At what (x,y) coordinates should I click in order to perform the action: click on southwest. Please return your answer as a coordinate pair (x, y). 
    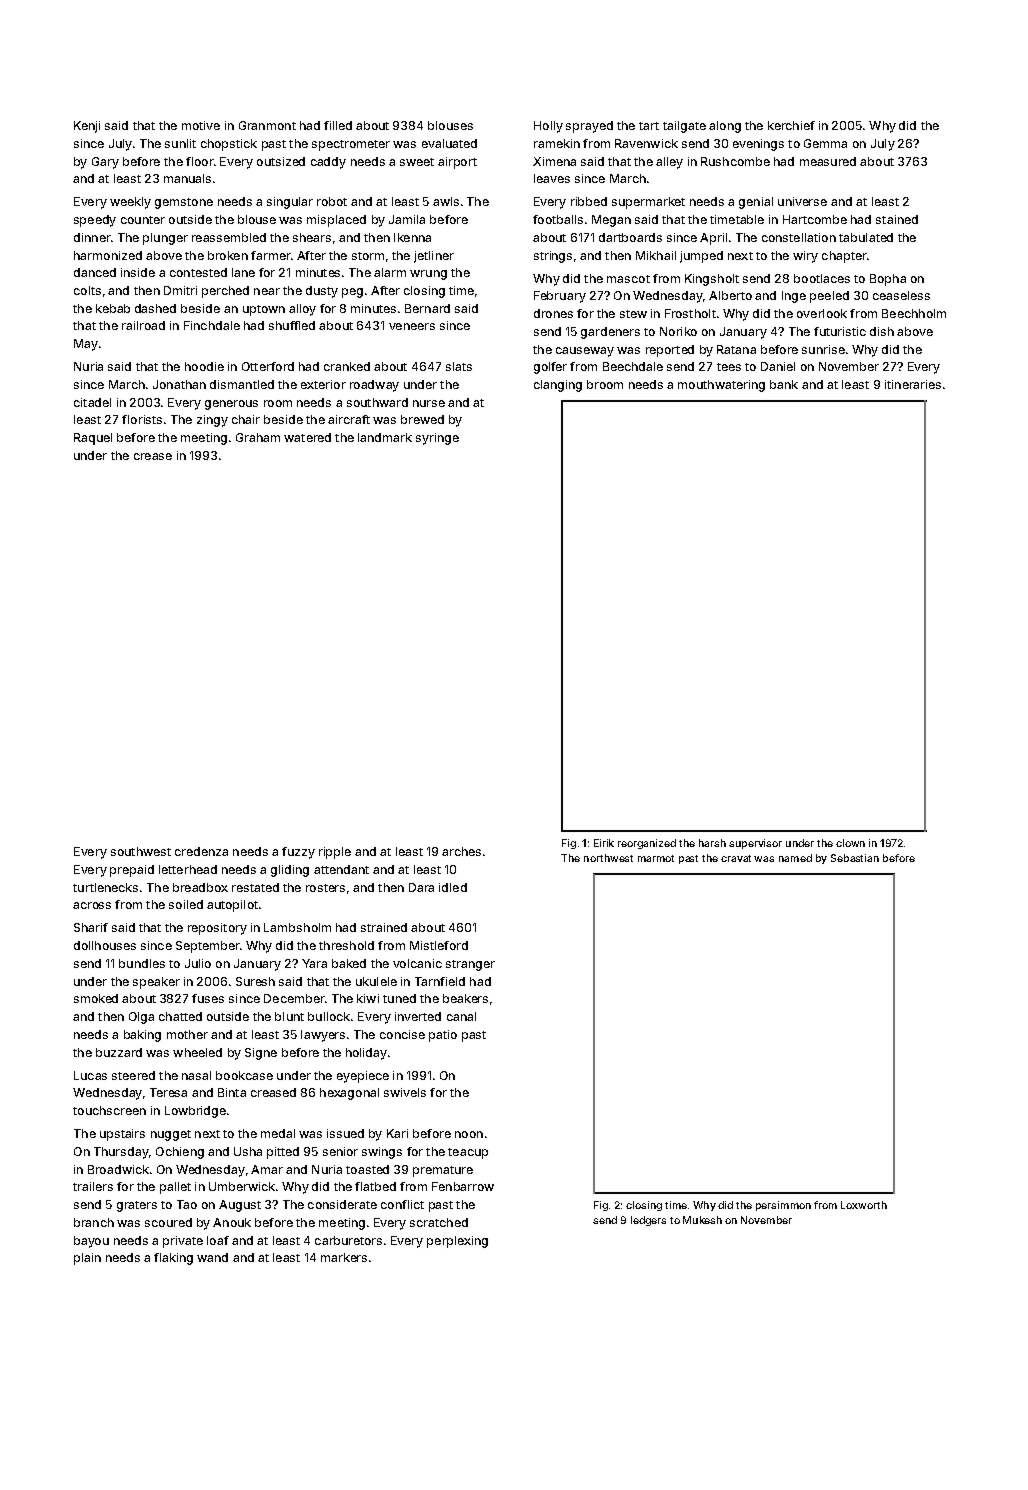
    Looking at the image, I should click on (141, 851).
